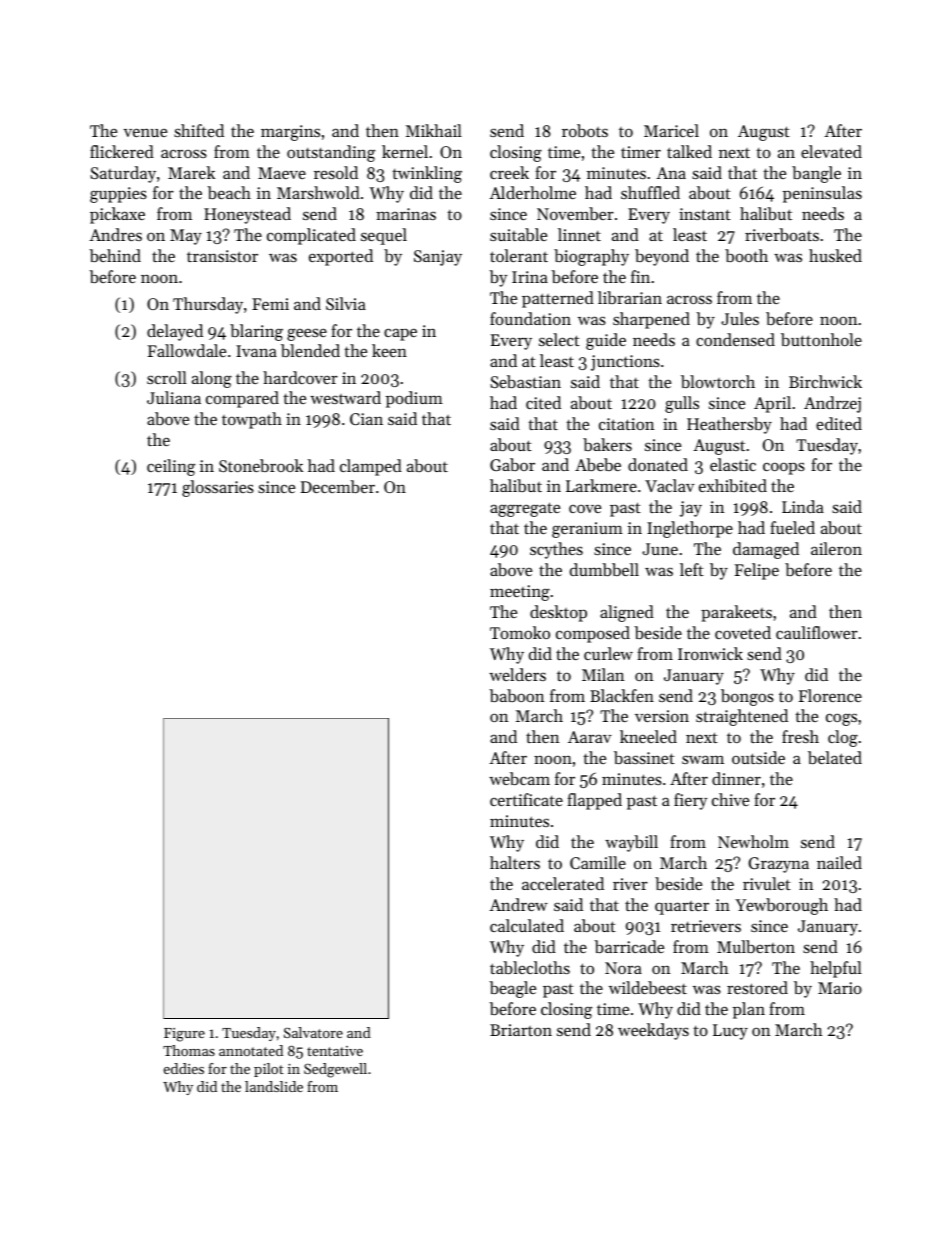 This page has width=952, height=1233. Describe the element at coordinates (682, 908) in the page. I see `quarter` at that location.
